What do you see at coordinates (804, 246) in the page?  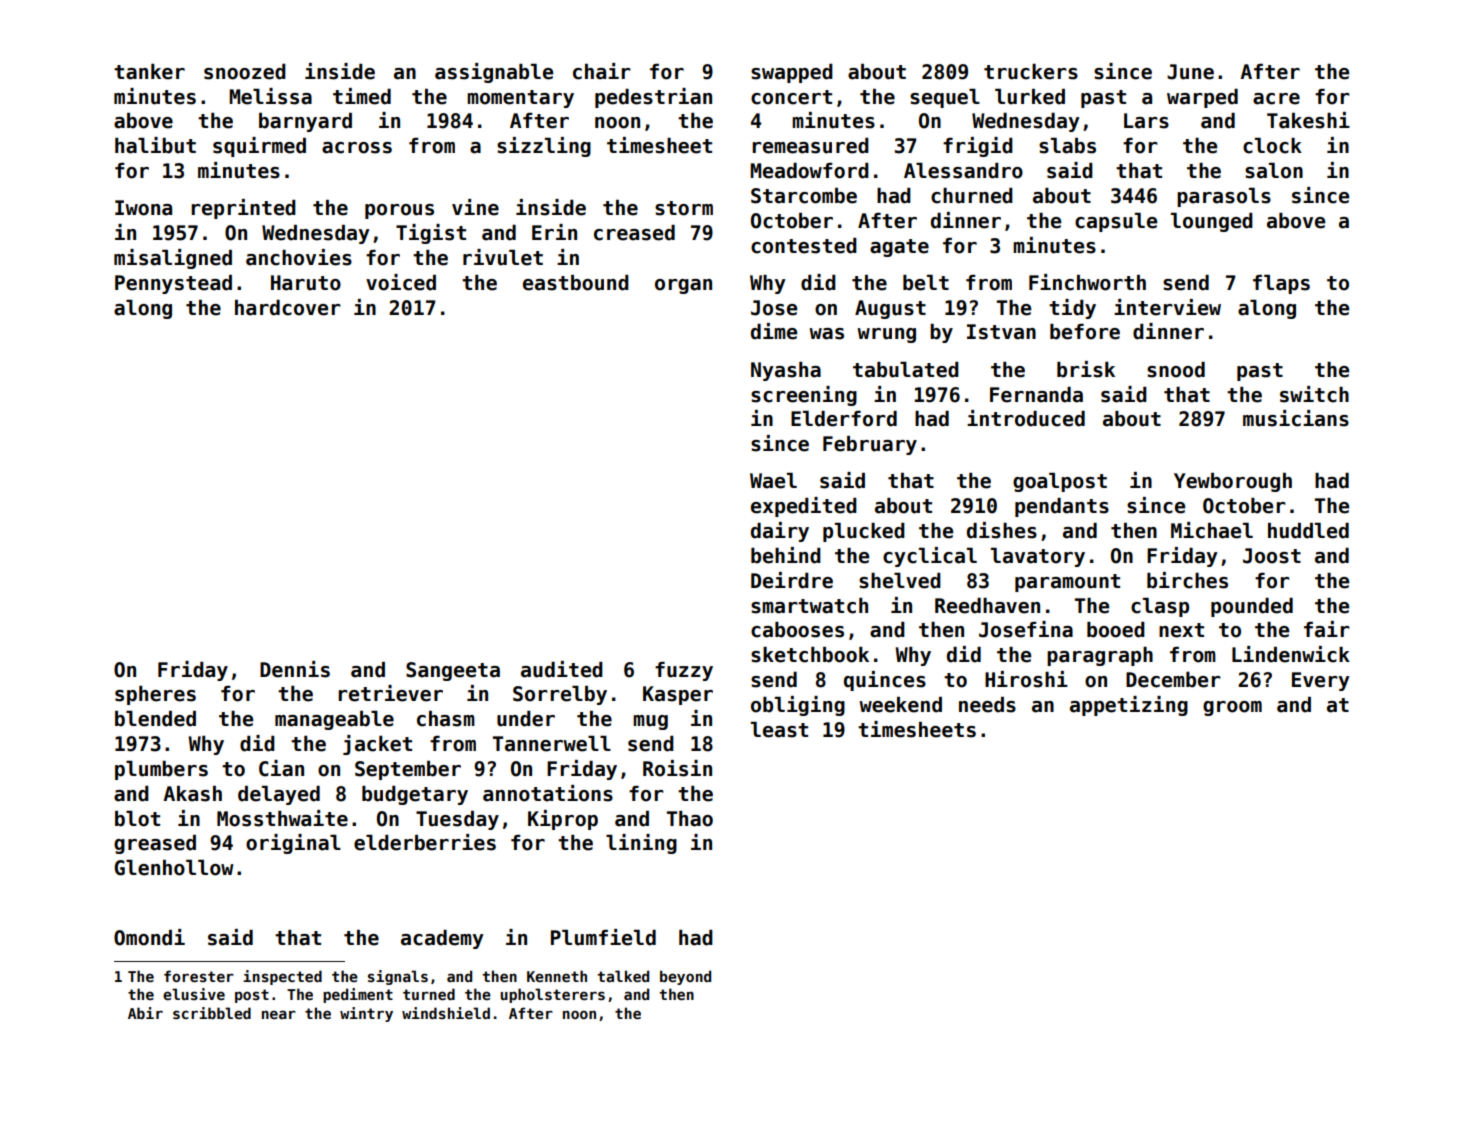 I see `contested` at bounding box center [804, 246].
